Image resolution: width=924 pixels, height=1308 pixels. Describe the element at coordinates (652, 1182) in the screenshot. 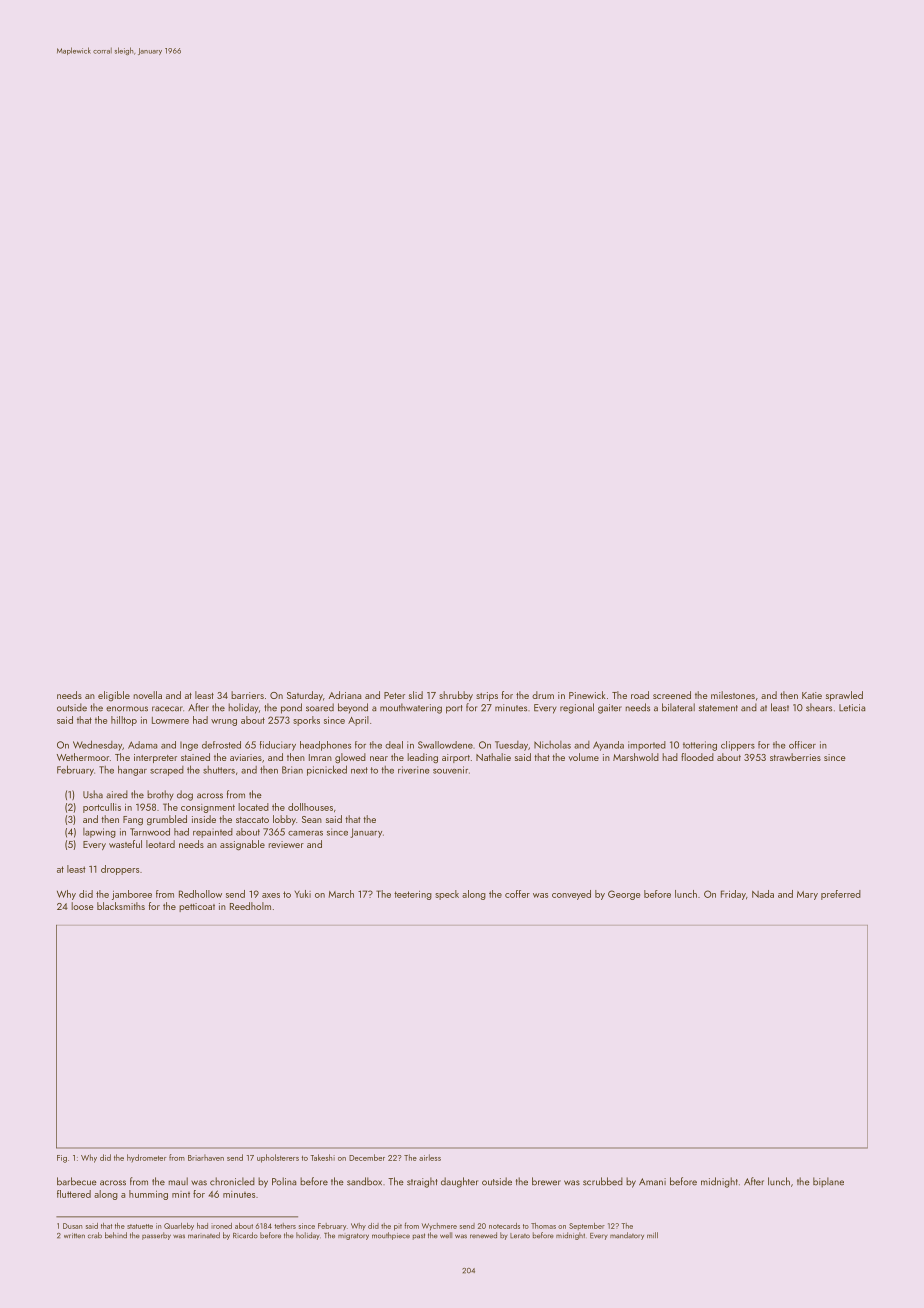

I see `Amani` at that location.
